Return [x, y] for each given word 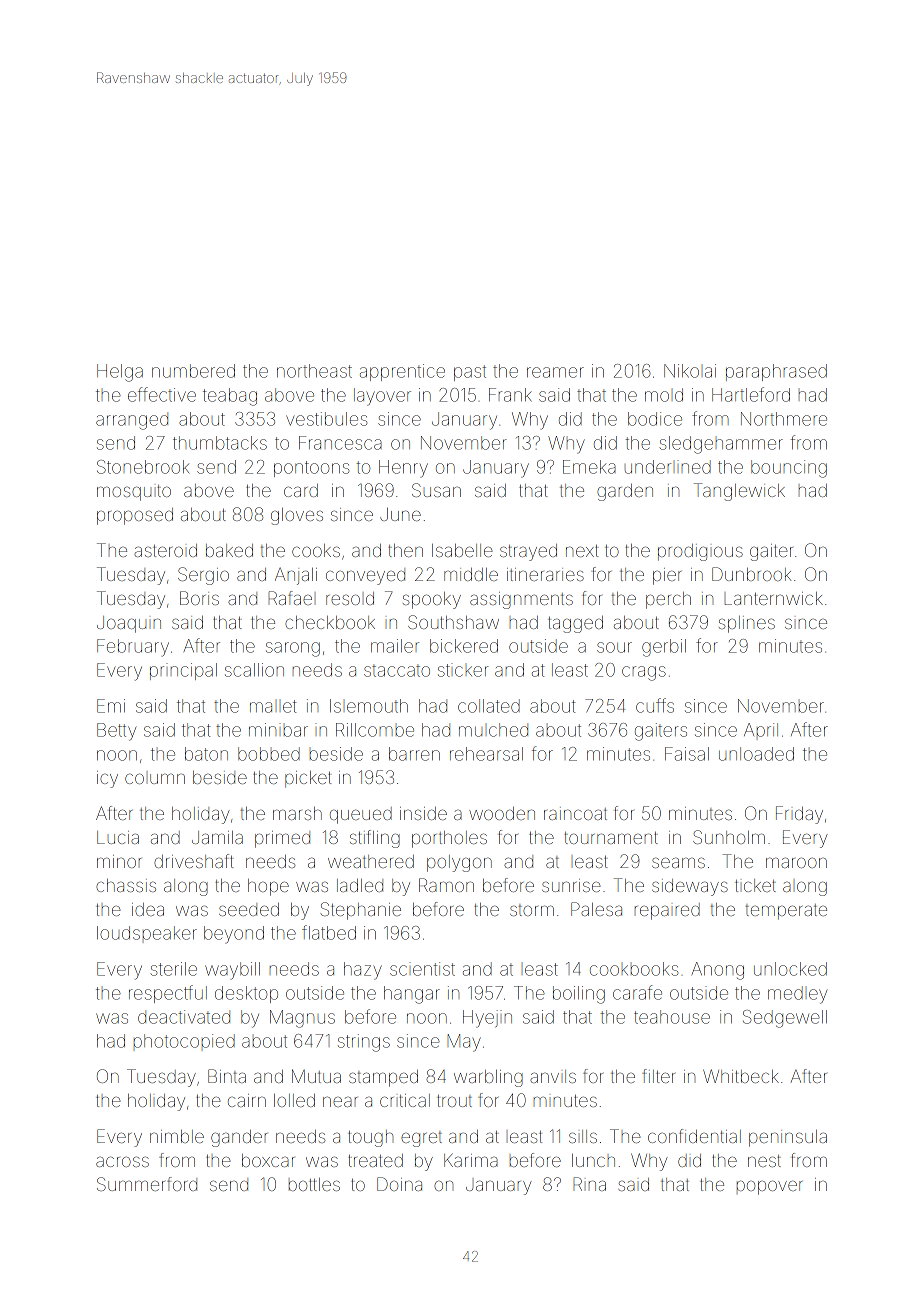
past [470, 373]
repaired [667, 911]
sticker [463, 670]
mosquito [134, 493]
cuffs [655, 705]
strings [364, 1043]
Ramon [446, 885]
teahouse [672, 1017]
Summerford [147, 1184]
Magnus [302, 1019]
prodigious [700, 552]
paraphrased [776, 372]
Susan [436, 490]
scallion [254, 670]
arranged [132, 421]
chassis [126, 885]
